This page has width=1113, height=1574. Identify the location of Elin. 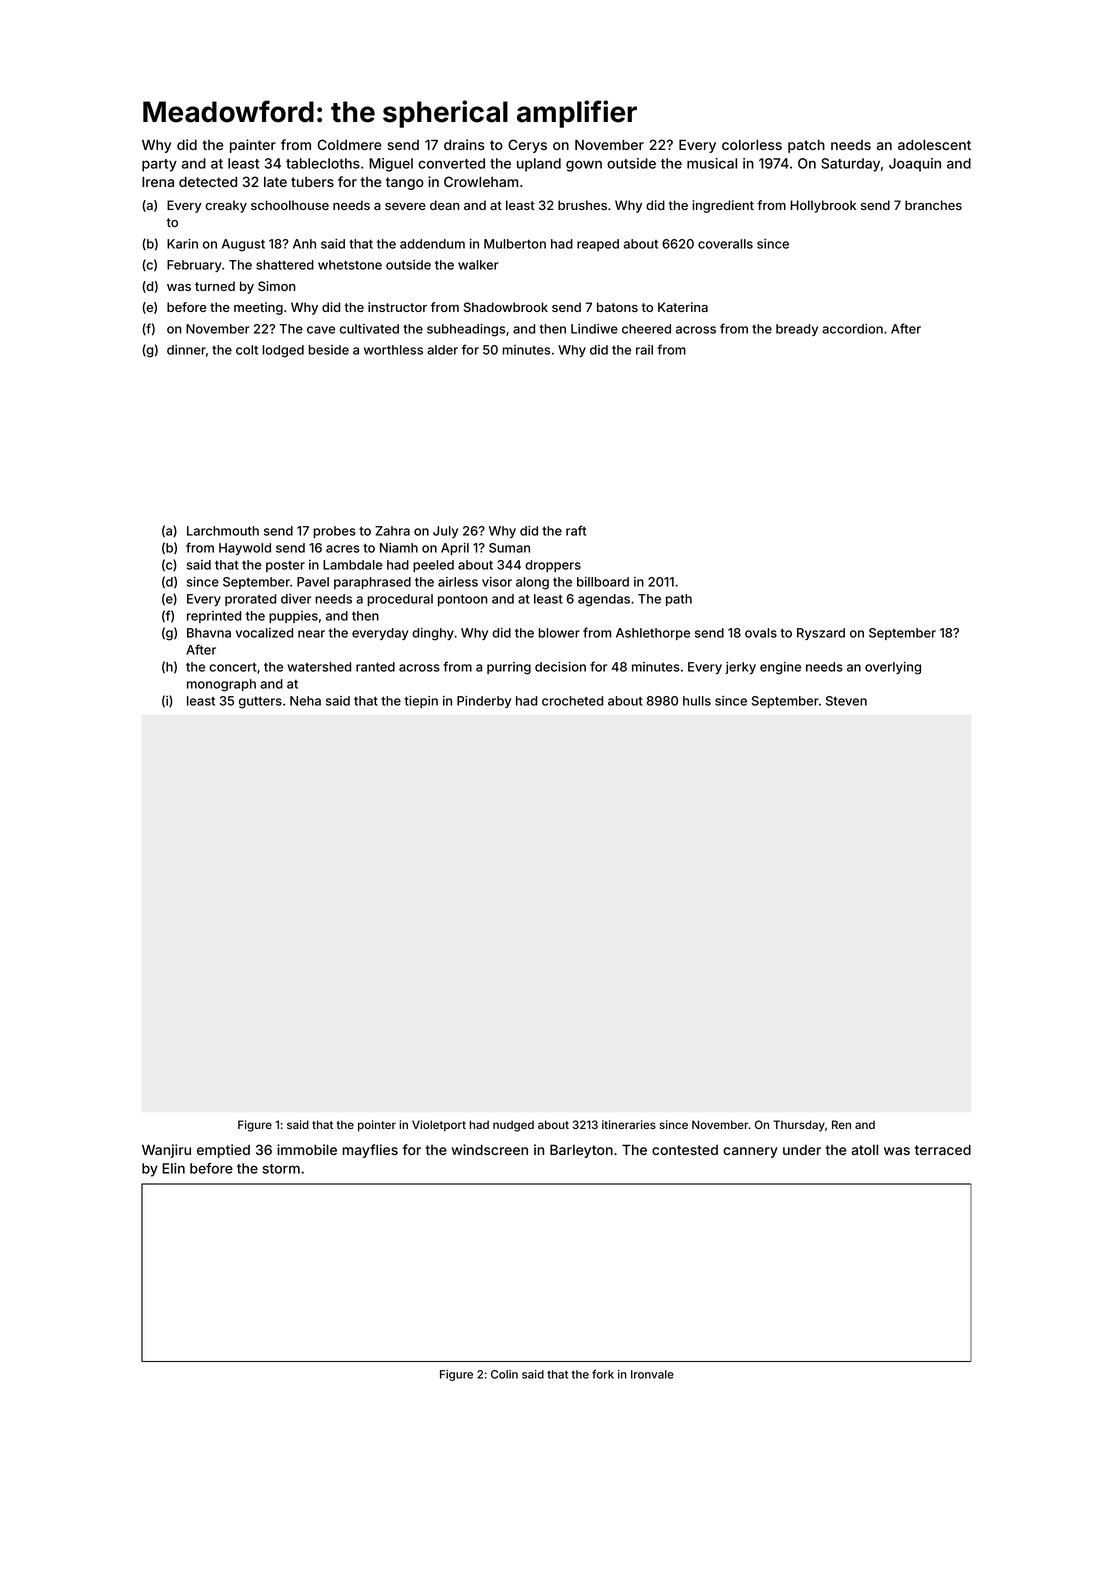
(173, 1168).
